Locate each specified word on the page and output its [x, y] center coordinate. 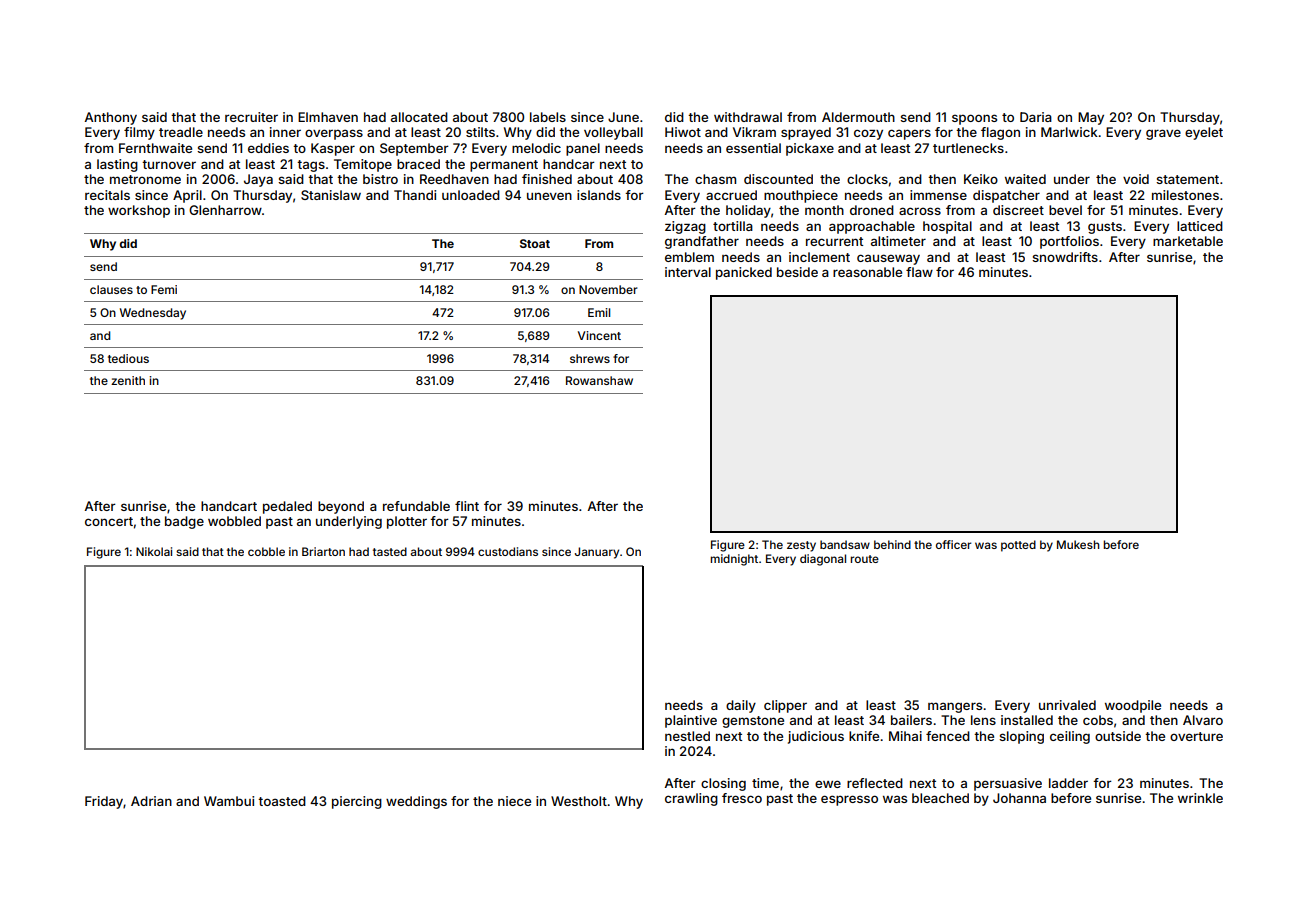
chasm [715, 179]
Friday [104, 802]
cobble [266, 551]
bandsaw [845, 544]
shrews [590, 358]
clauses [111, 289]
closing [723, 784]
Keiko [981, 179]
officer [953, 544]
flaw [919, 272]
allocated [419, 117]
